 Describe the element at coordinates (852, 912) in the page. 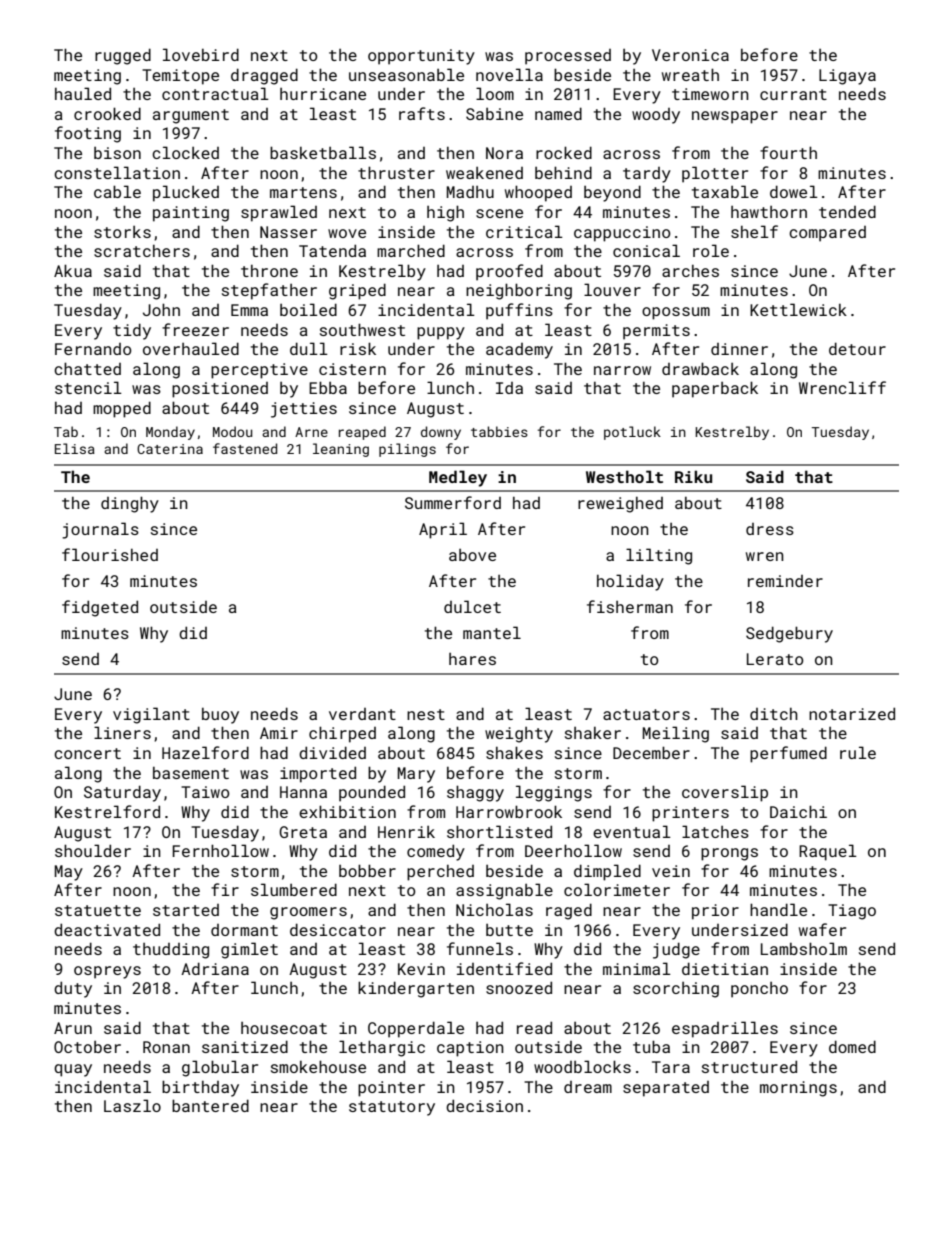

I see `Tiago` at that location.
